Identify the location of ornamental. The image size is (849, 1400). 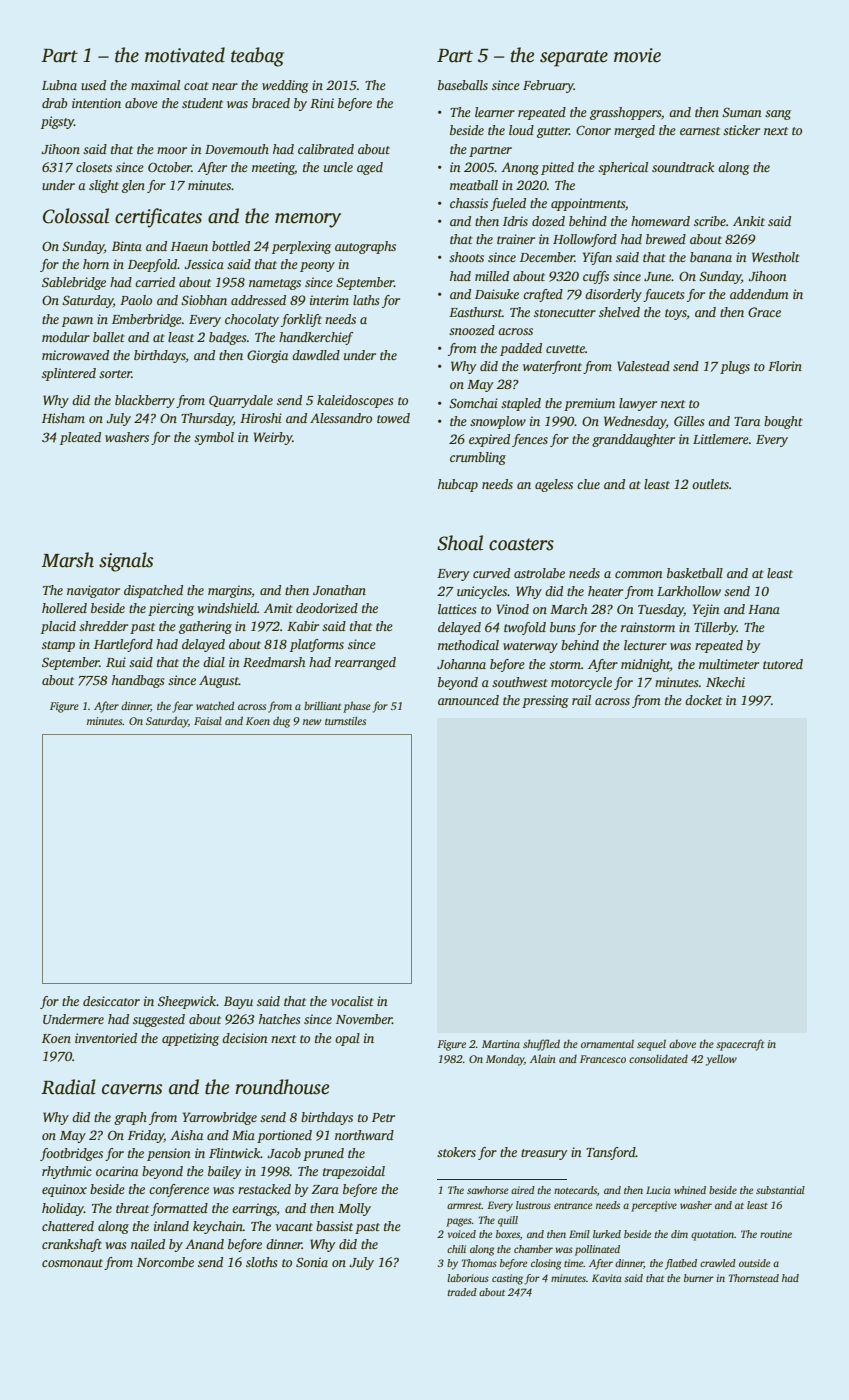
(607, 1043).
